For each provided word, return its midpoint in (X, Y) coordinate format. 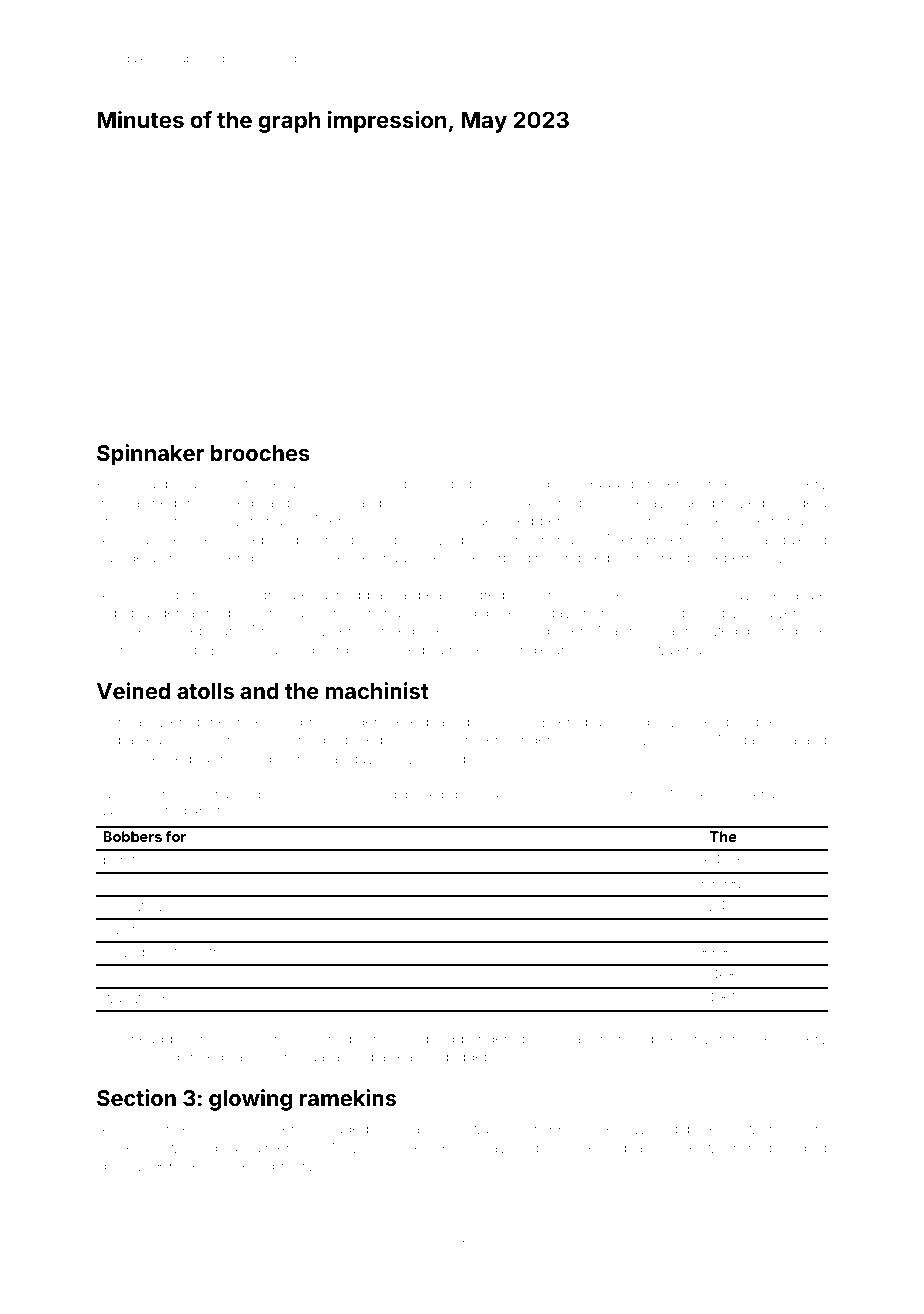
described (497, 483)
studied (803, 1147)
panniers (659, 485)
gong (437, 1041)
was (116, 999)
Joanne (121, 631)
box (663, 1038)
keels (193, 1166)
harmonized (698, 630)
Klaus (114, 483)
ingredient (496, 596)
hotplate (629, 1149)
